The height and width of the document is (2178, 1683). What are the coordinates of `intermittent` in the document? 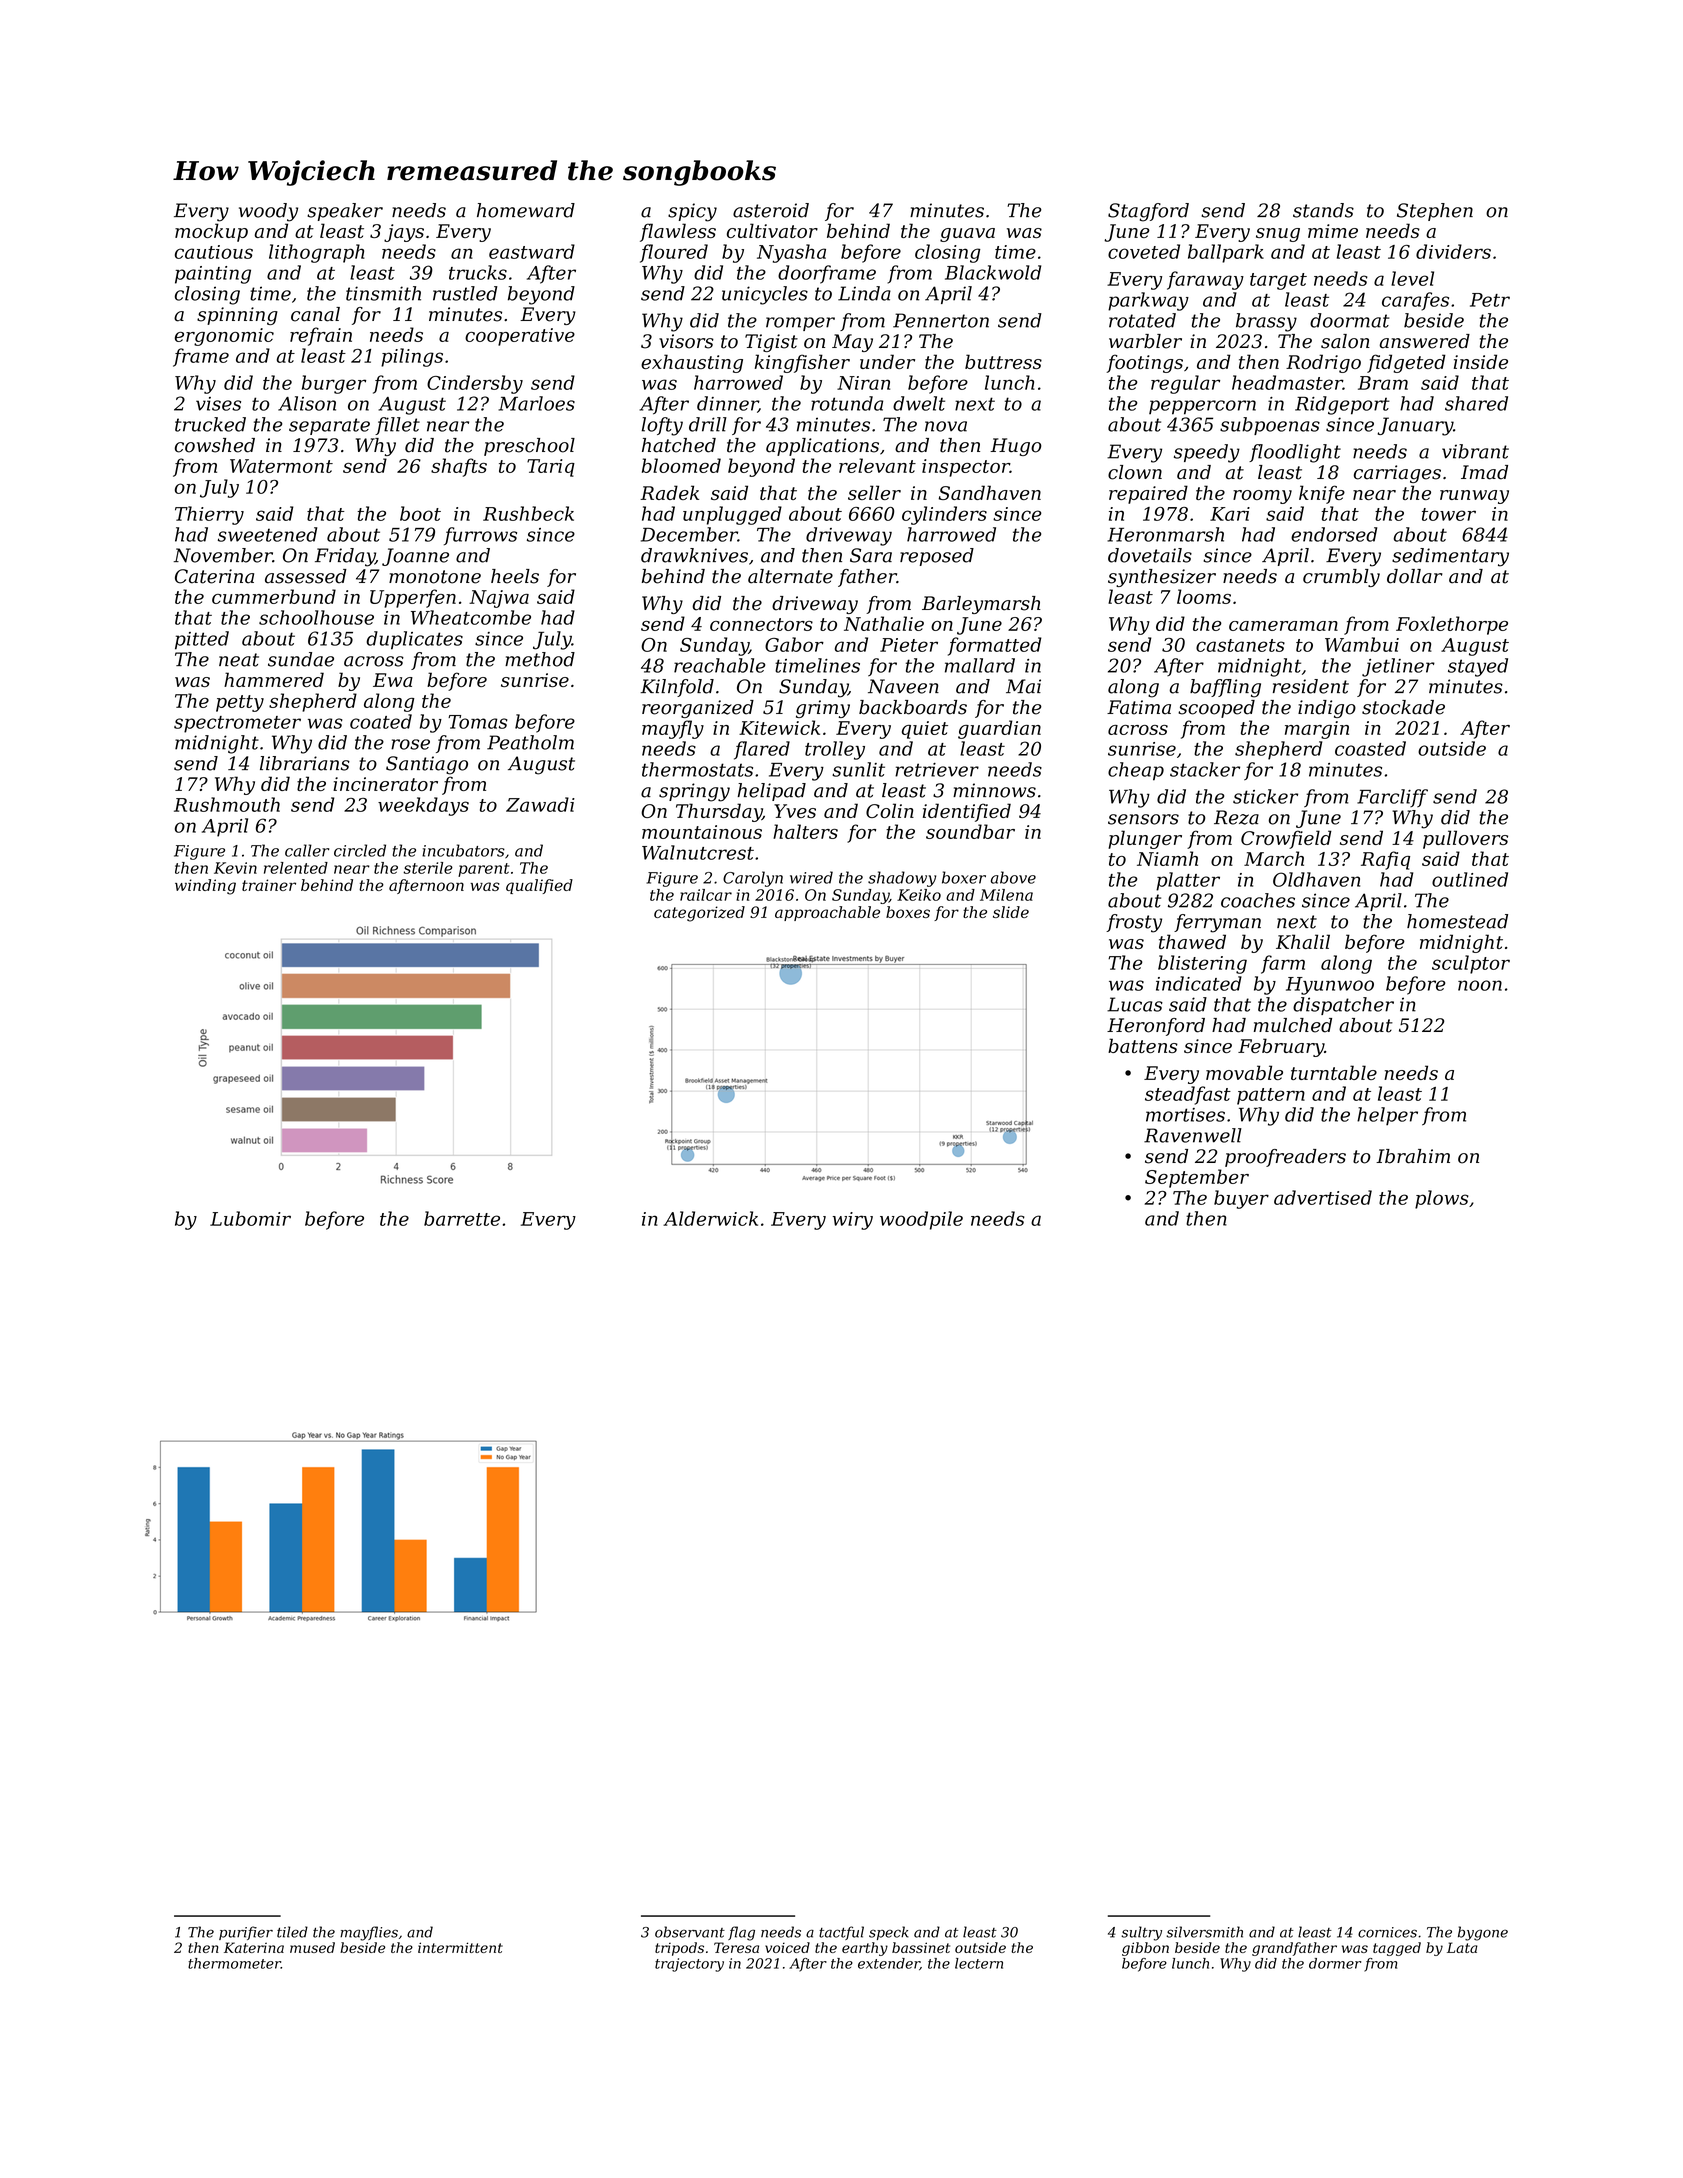 It's located at (460, 1947).
